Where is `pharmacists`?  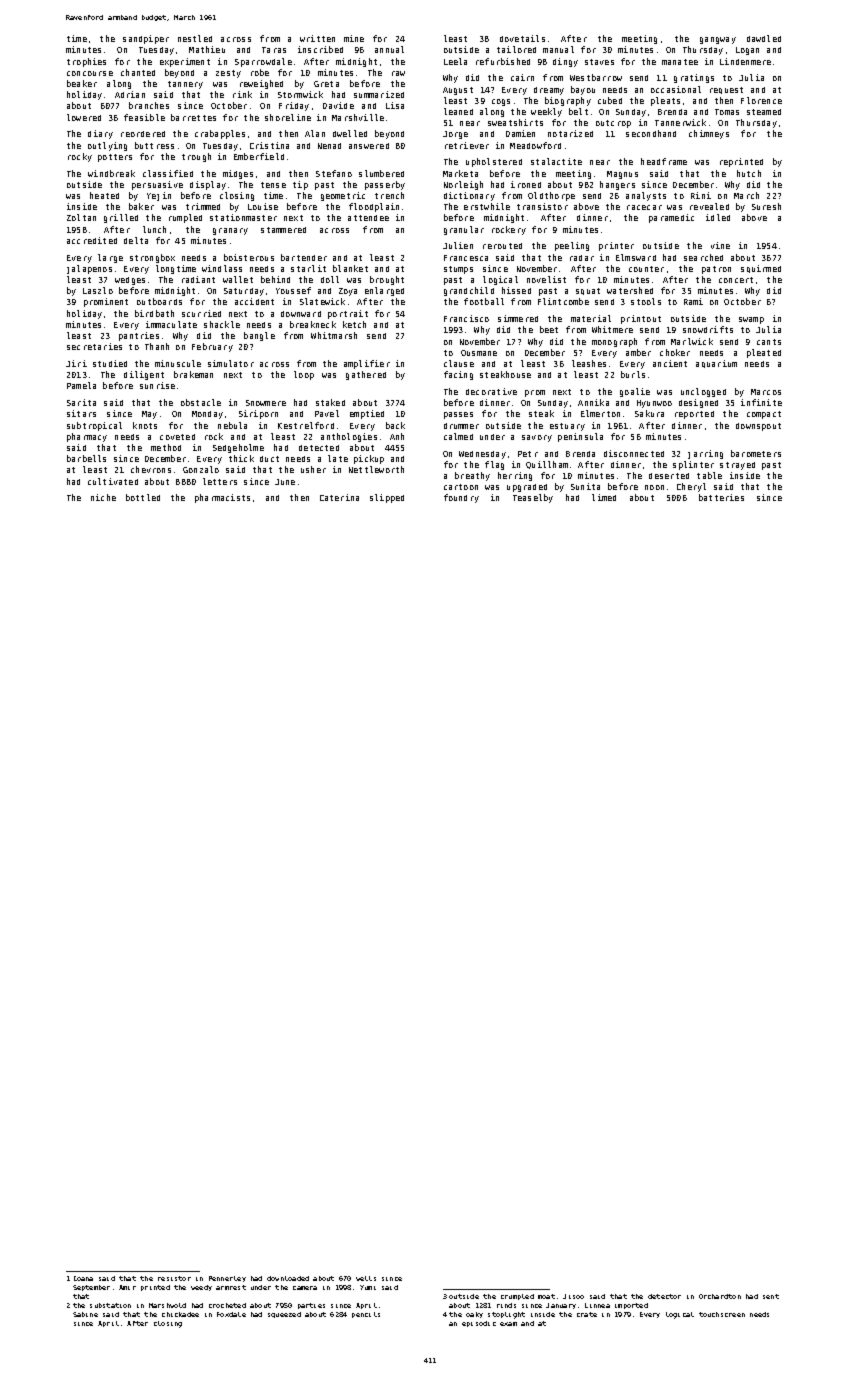
pharmacists is located at coordinates (222, 498).
